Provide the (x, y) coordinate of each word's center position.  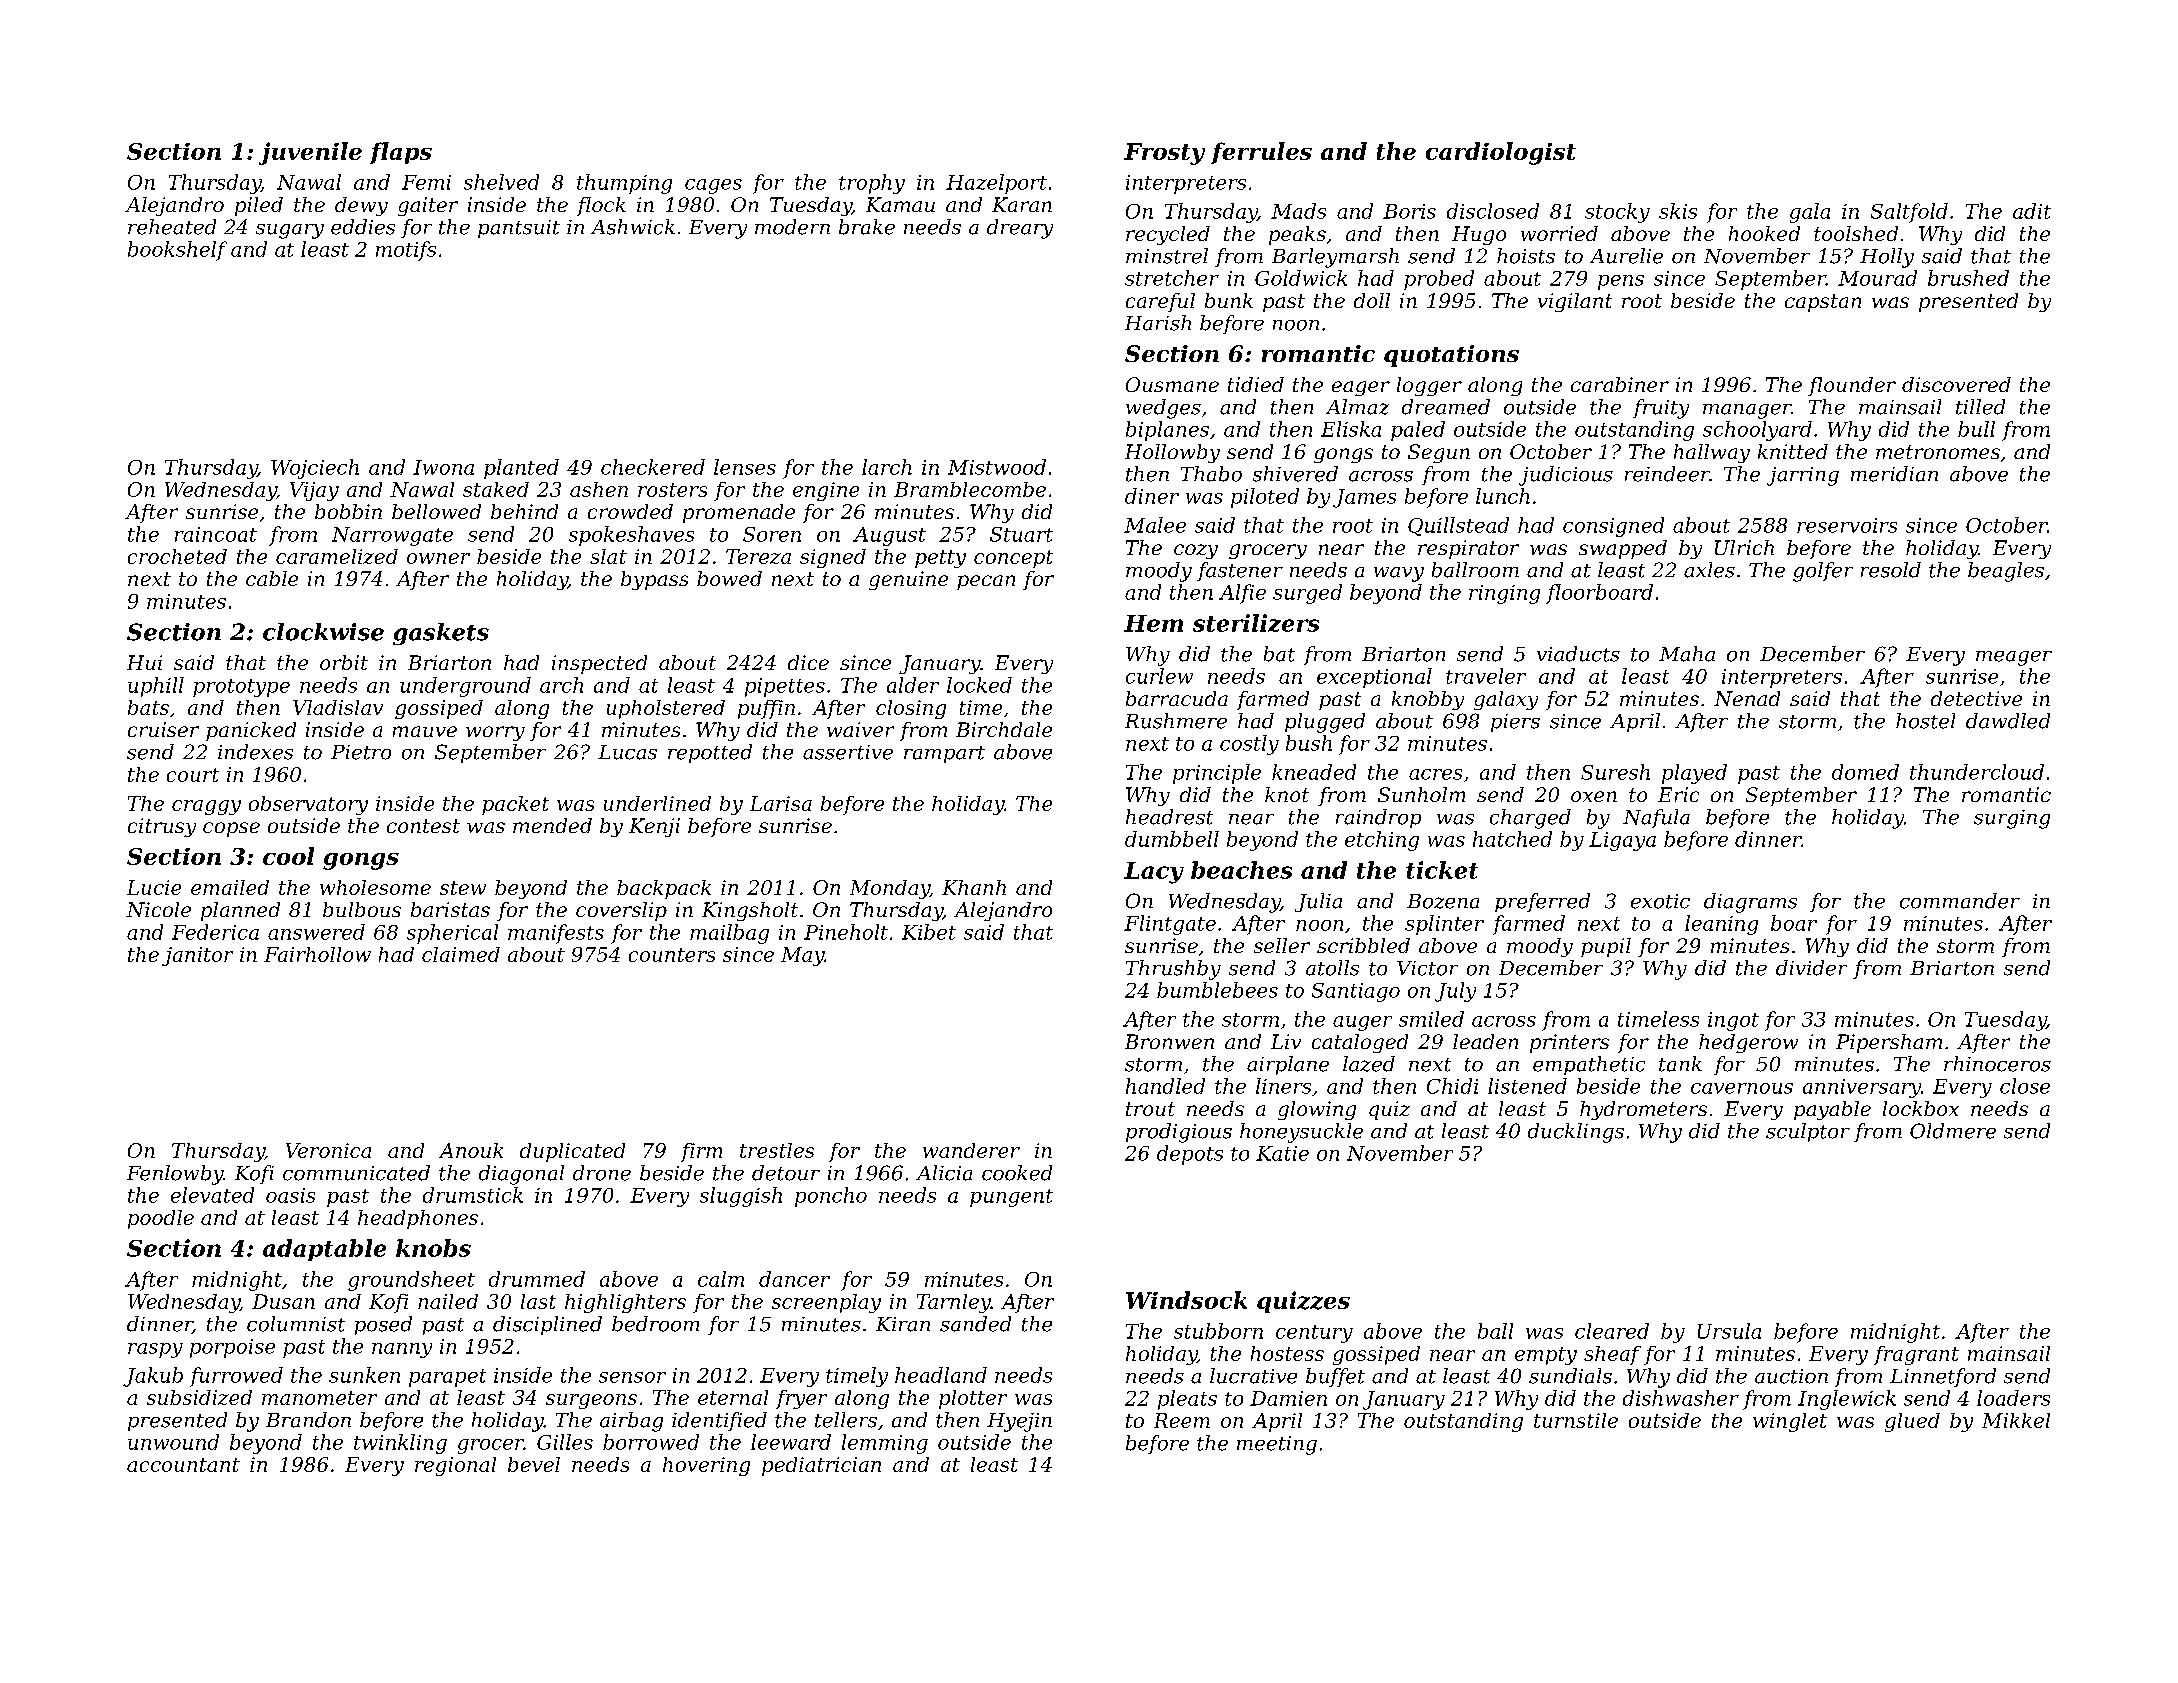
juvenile (310, 153)
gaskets (441, 634)
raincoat (216, 534)
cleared (1612, 1331)
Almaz (1357, 407)
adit (2032, 211)
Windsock (1186, 1300)
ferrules (1261, 153)
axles (1709, 570)
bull (1976, 429)
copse (231, 829)
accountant (183, 1465)
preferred (1542, 902)
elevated (212, 1195)
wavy (1399, 574)
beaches (1241, 870)
